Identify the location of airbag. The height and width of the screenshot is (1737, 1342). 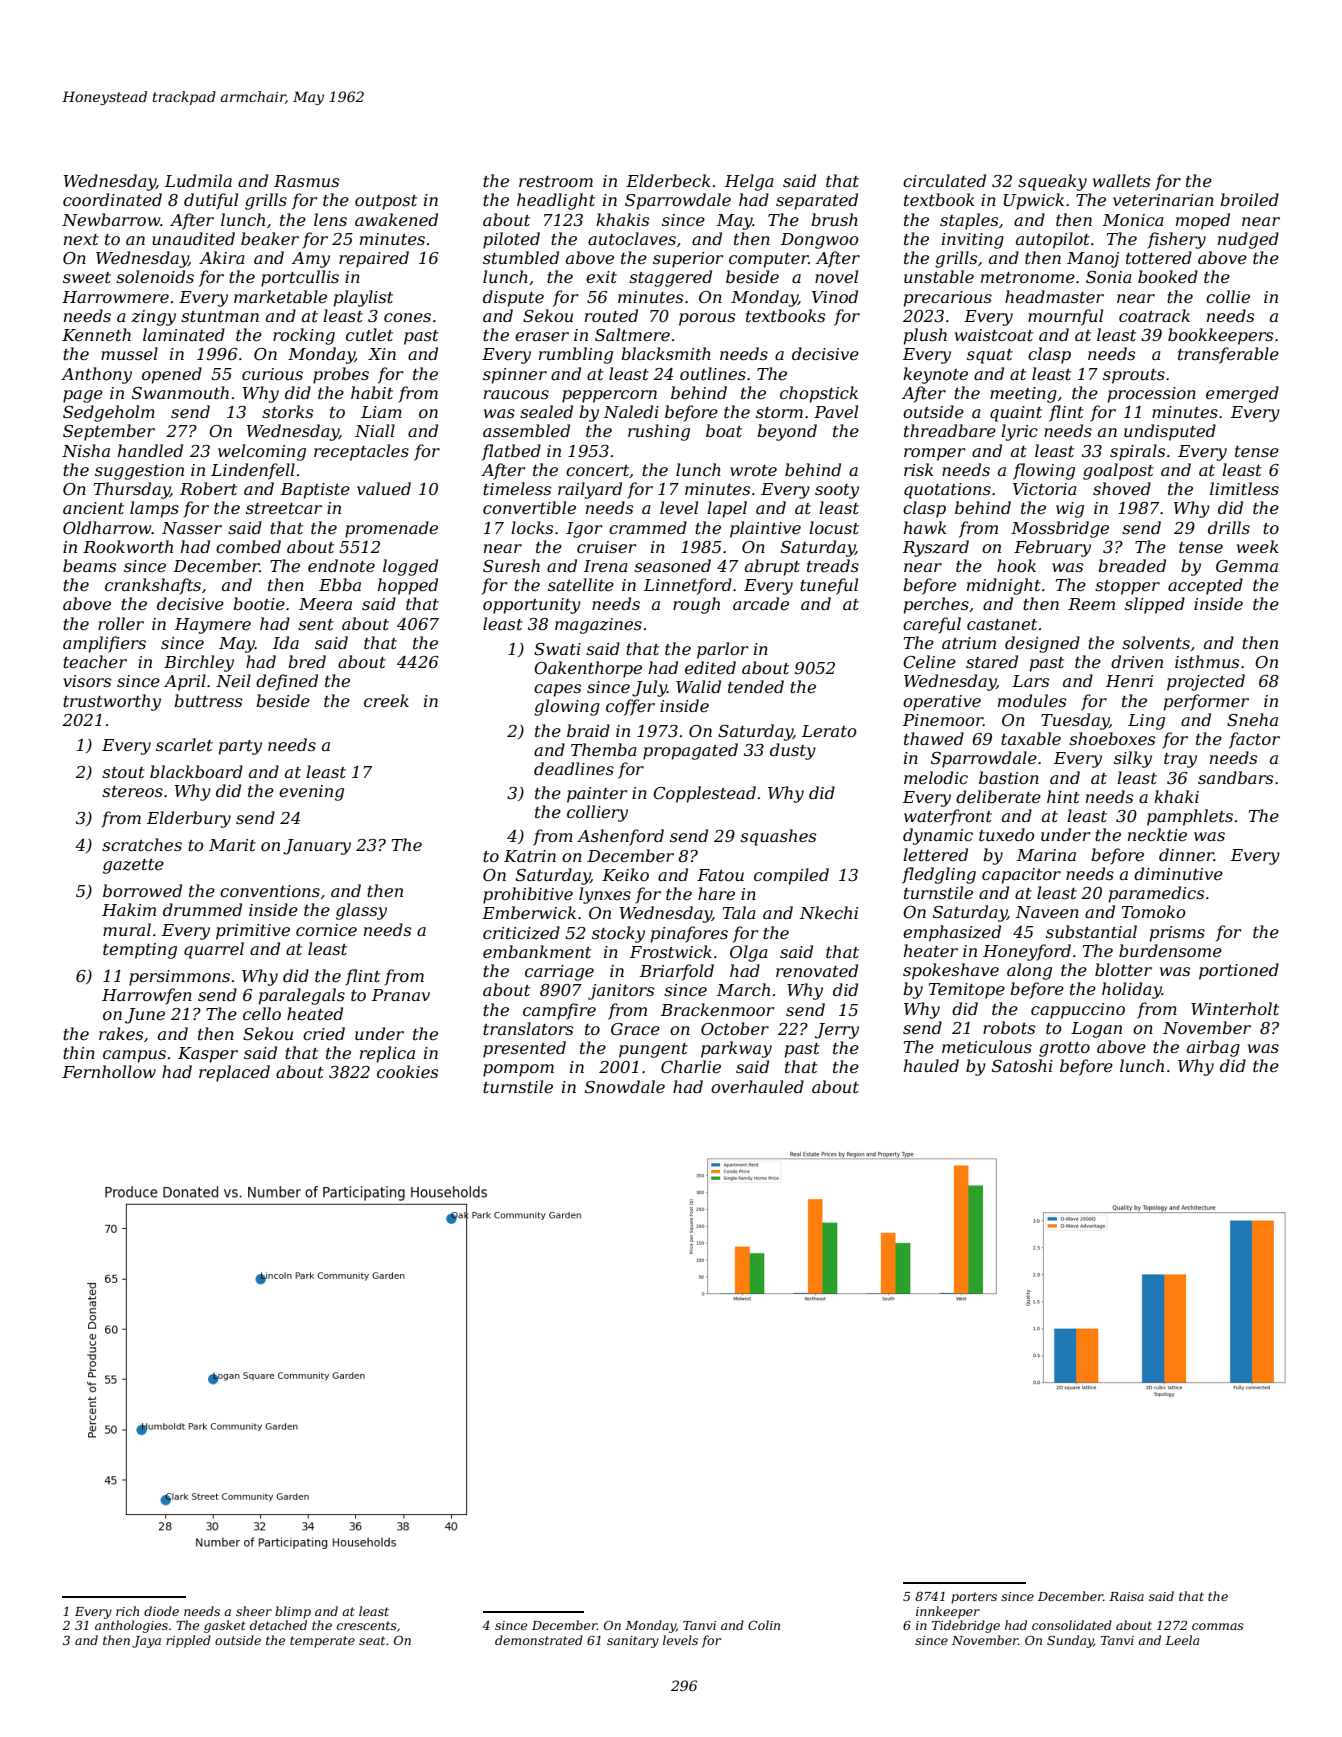
(1213, 1048).
